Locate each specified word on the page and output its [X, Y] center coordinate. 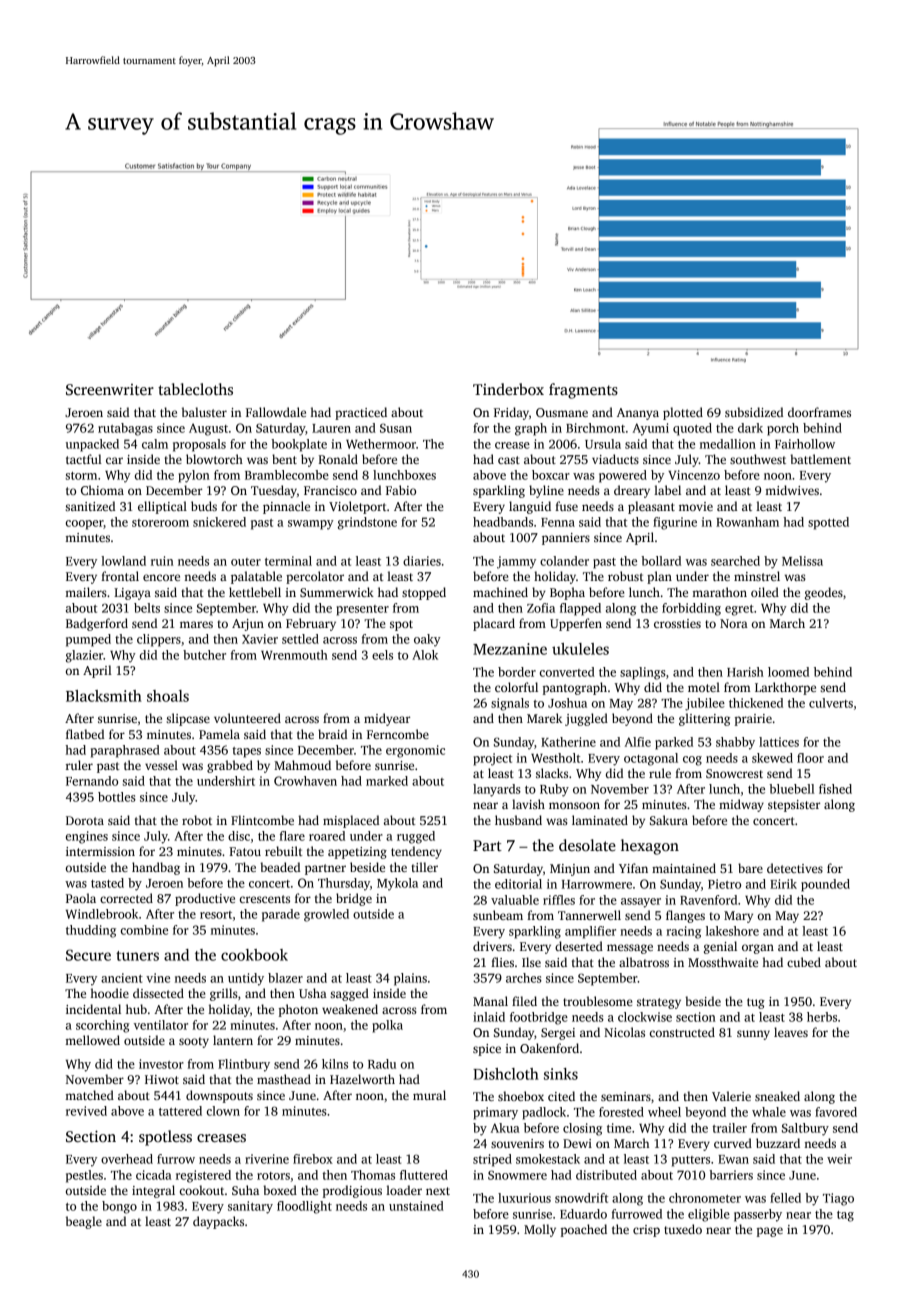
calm [155, 444]
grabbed [230, 766]
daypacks [218, 1222]
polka [388, 1026]
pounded [825, 885]
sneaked [777, 1096]
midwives [792, 490]
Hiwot [162, 1079]
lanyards [497, 790]
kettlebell [255, 592]
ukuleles [580, 649]
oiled [765, 592]
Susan [396, 428]
